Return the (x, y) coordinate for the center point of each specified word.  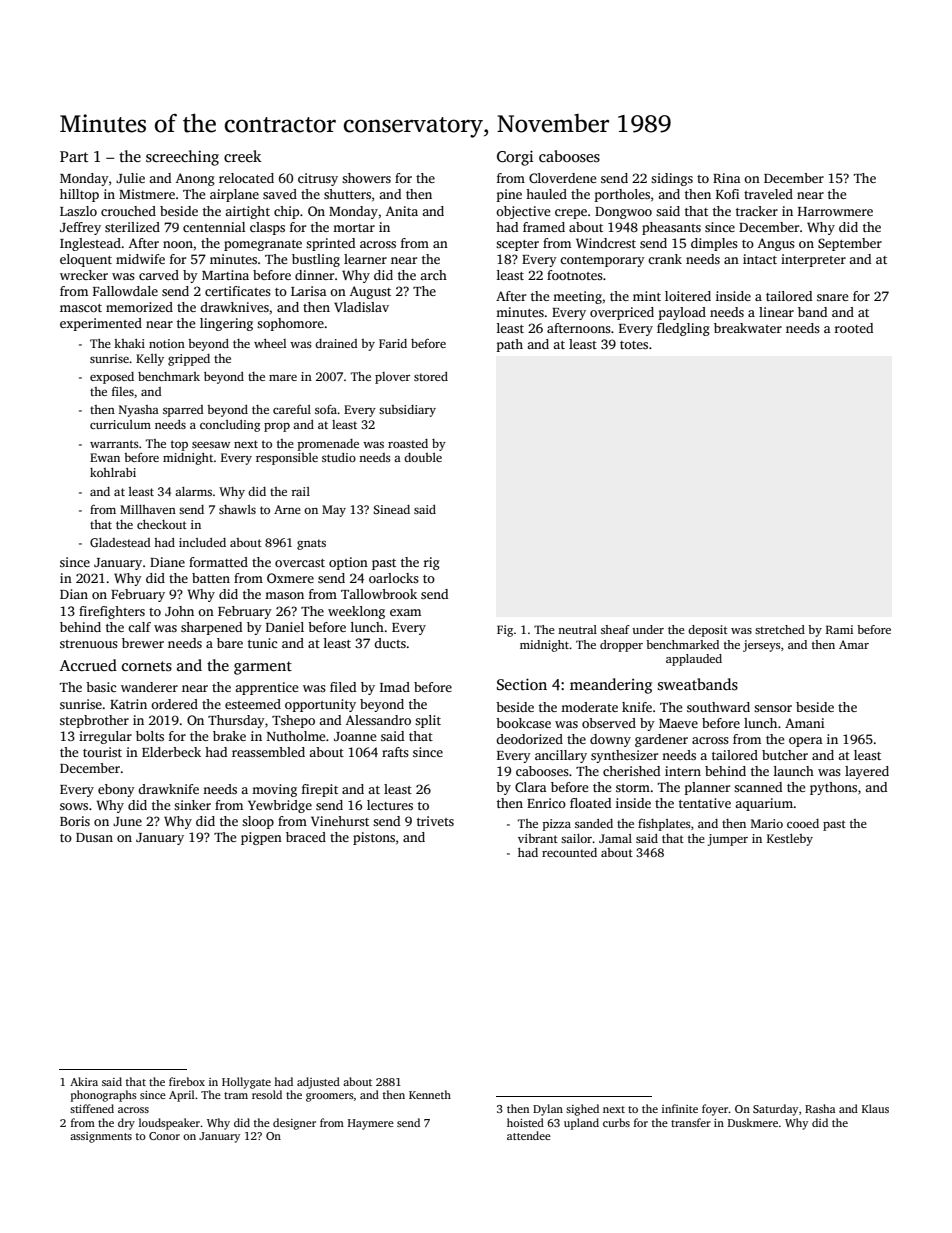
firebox (187, 1081)
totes (634, 345)
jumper (728, 840)
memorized (139, 307)
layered (867, 772)
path (510, 345)
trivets (435, 821)
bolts (150, 736)
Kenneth (430, 1094)
